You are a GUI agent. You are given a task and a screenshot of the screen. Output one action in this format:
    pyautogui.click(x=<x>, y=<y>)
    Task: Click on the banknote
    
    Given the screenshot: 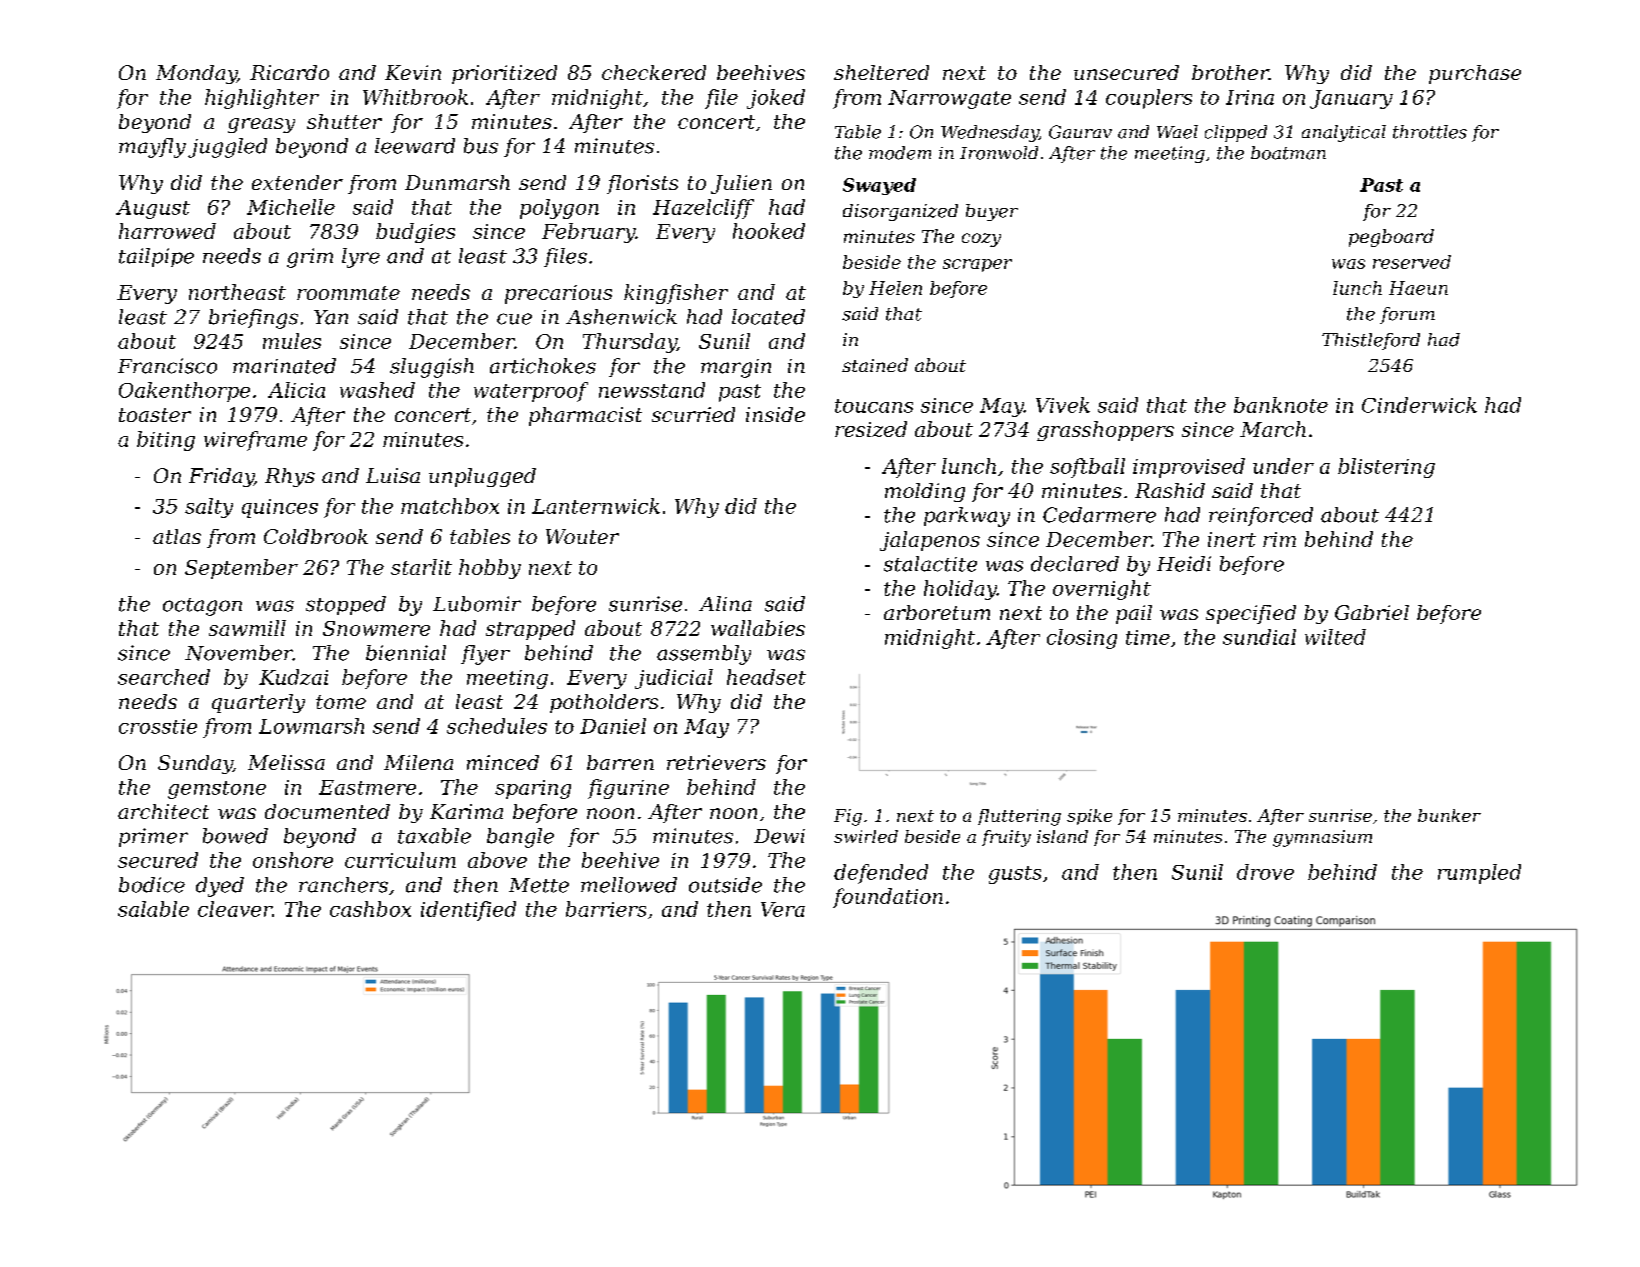 What is the action you would take?
    pyautogui.click(x=1281, y=405)
